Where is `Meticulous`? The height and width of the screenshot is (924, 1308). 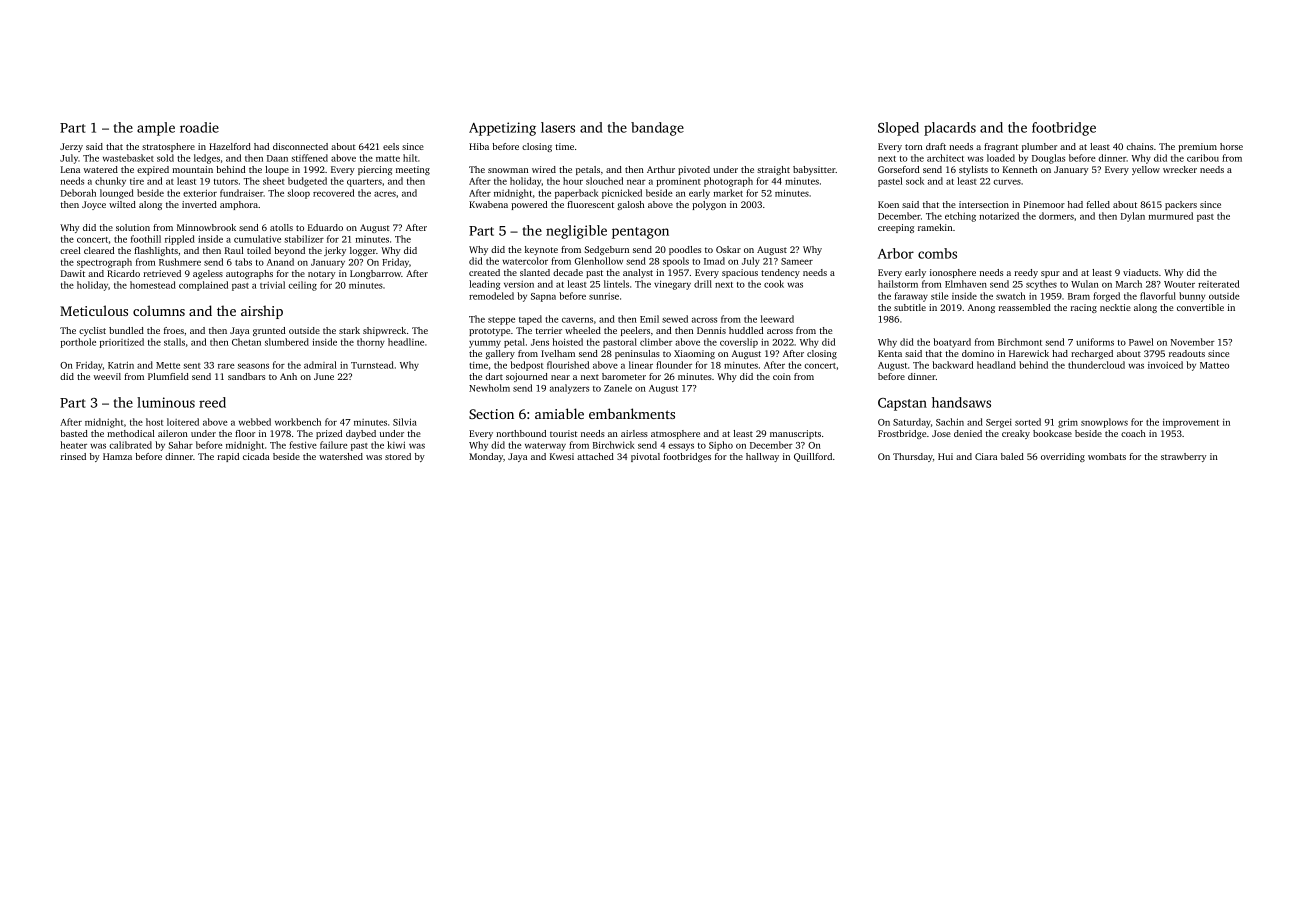
Meticulous is located at coordinates (94, 310).
